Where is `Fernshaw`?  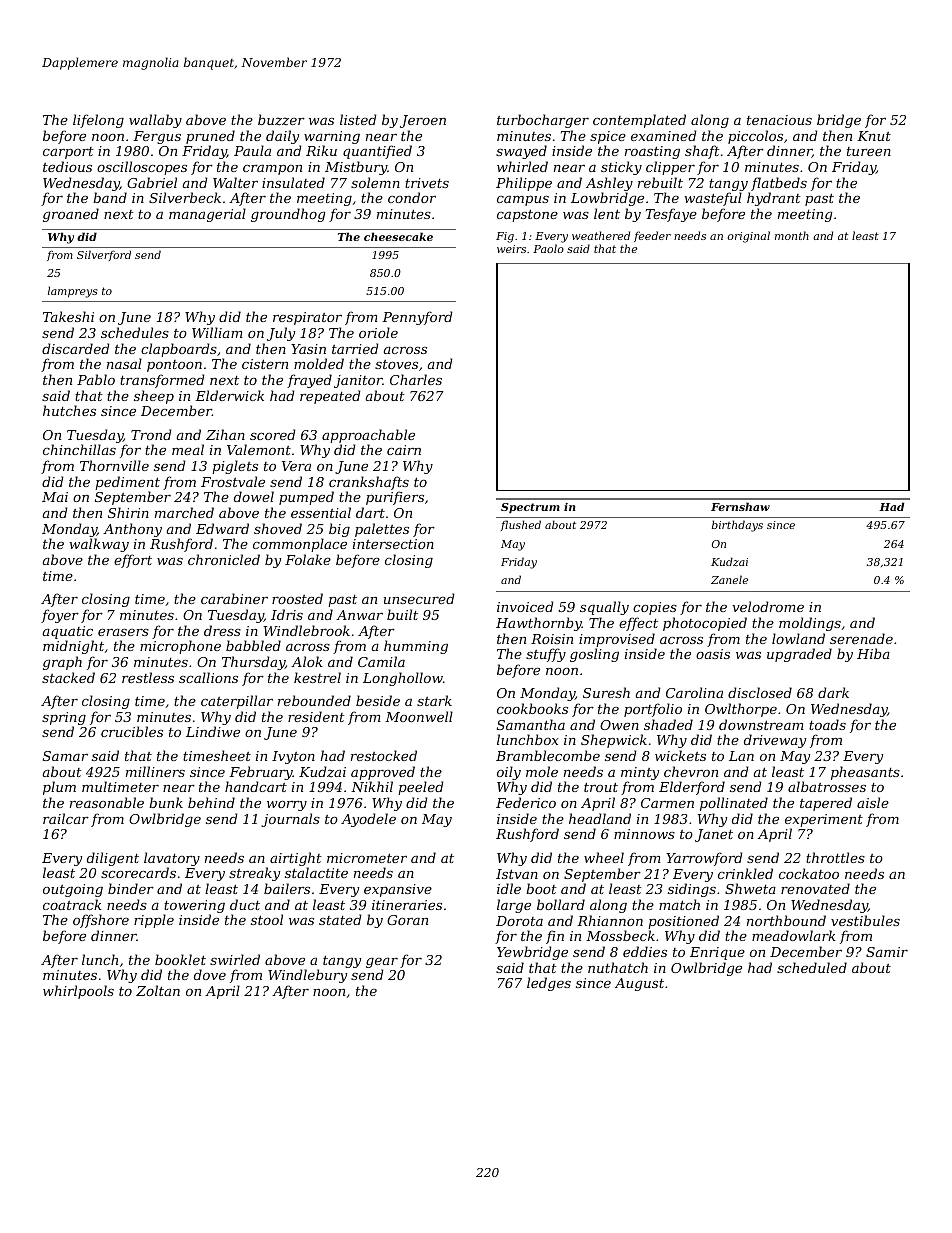
Fernshaw is located at coordinates (740, 506).
